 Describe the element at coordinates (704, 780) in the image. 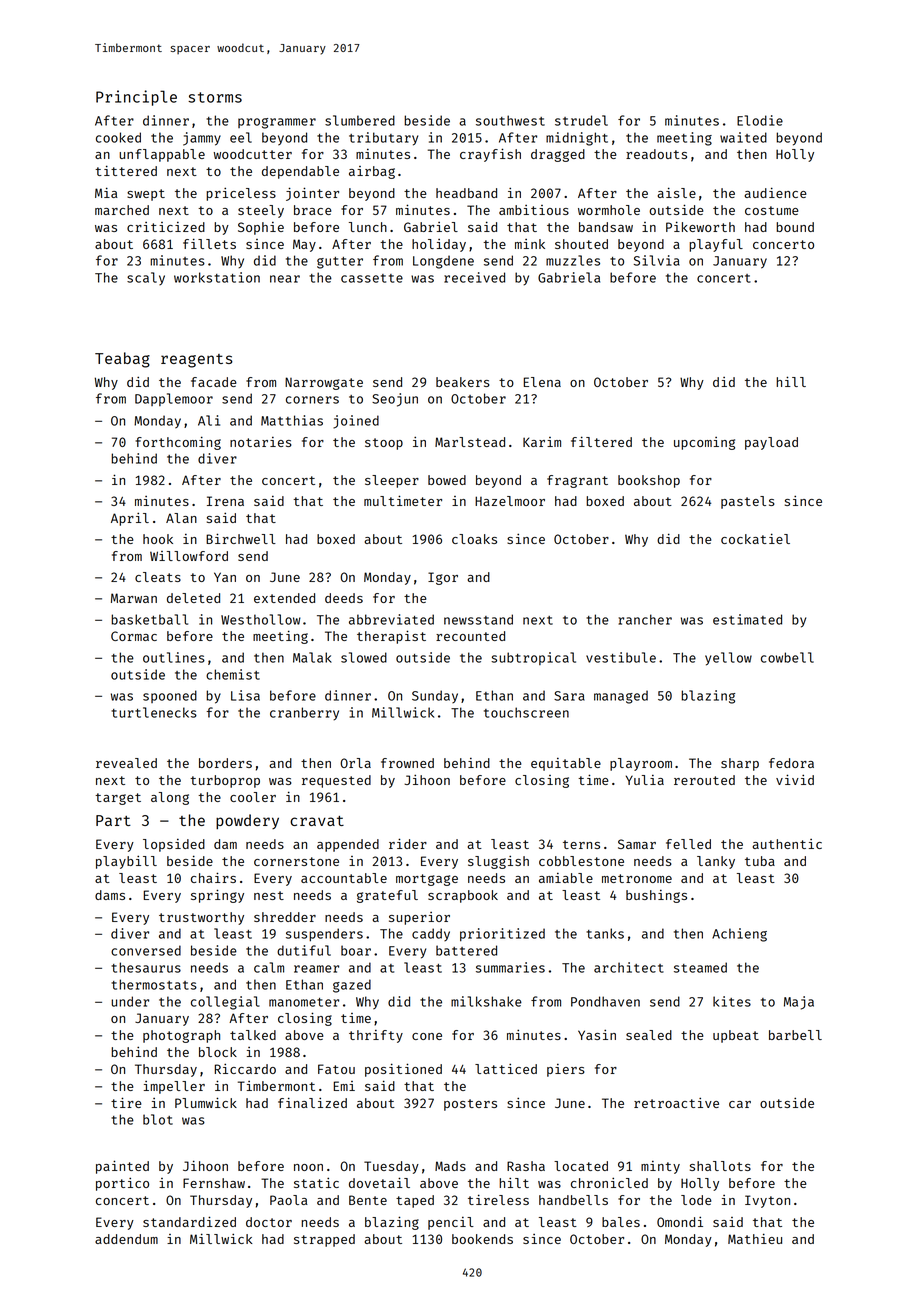

I see `rerouted` at that location.
